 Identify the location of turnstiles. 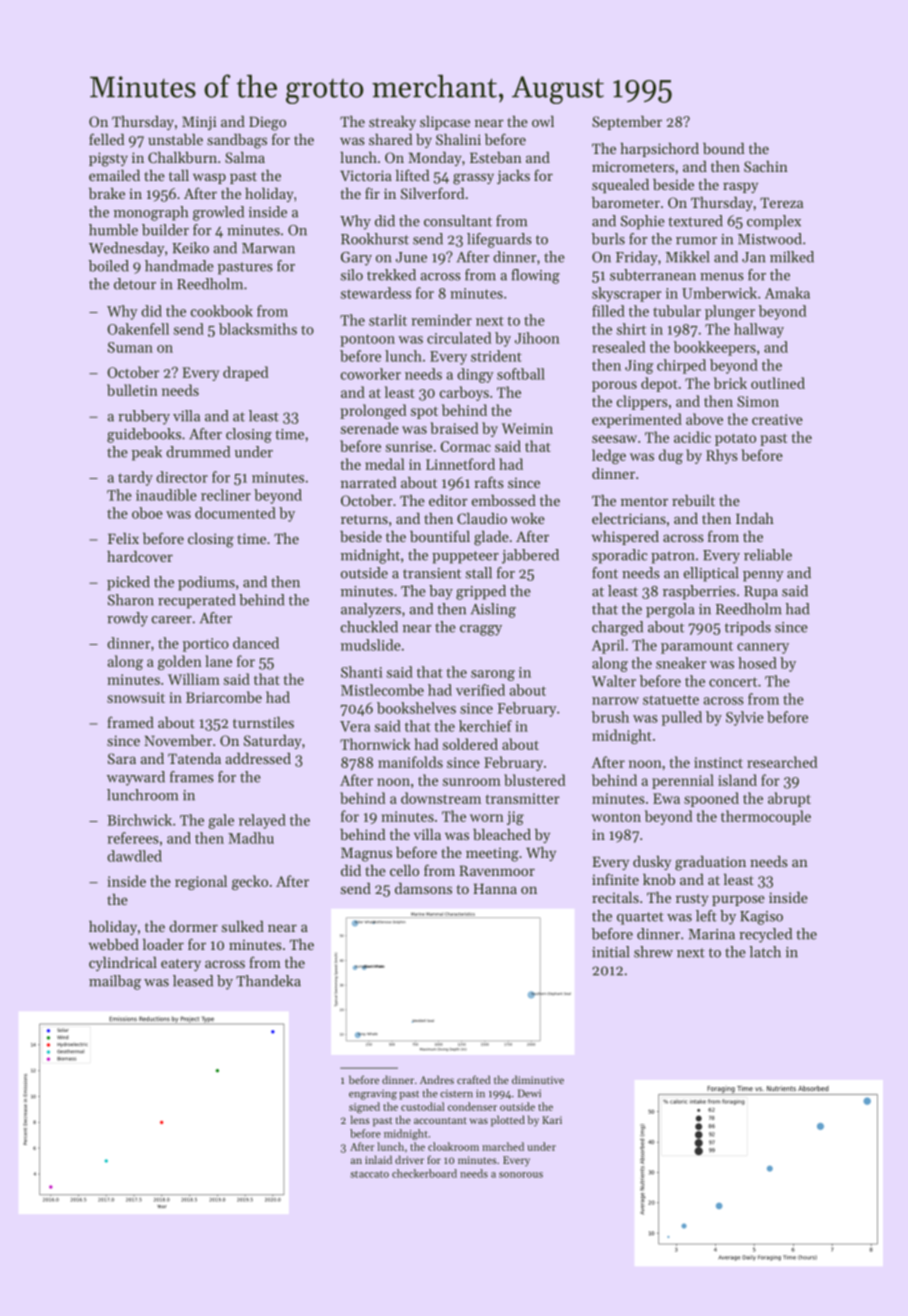
(263, 722).
